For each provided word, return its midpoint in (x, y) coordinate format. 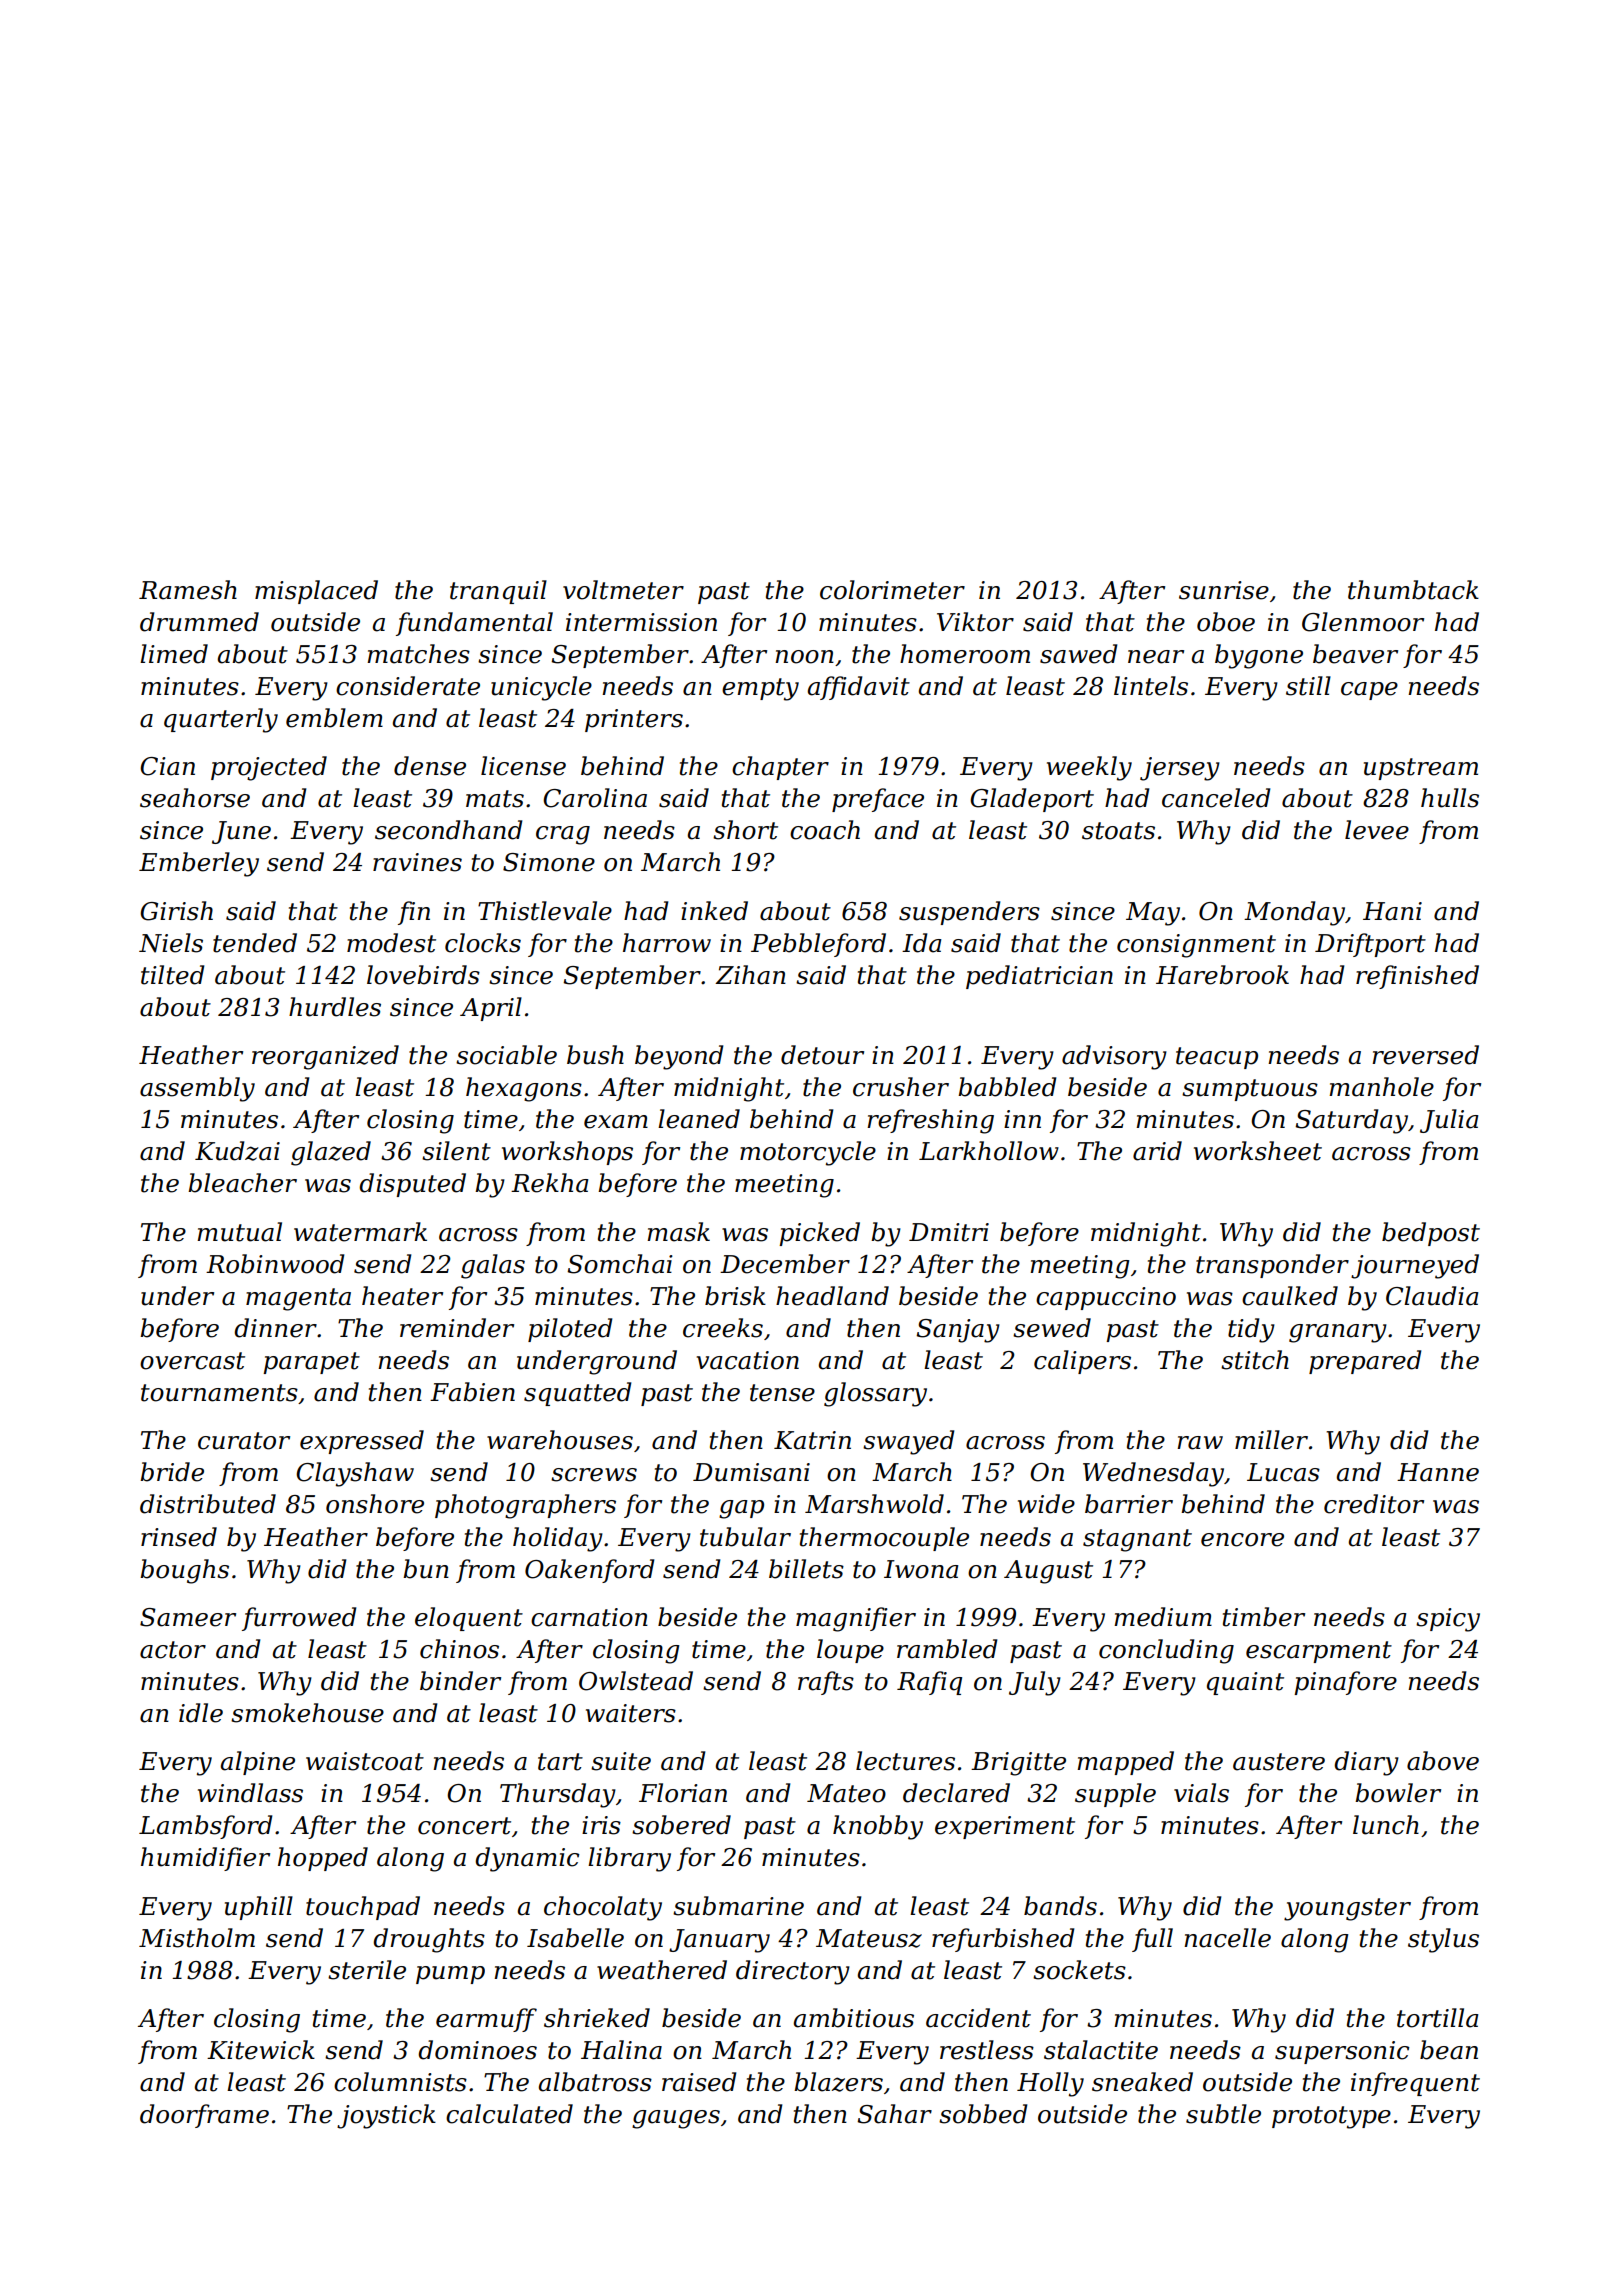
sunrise (1224, 590)
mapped (1125, 1763)
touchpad (363, 1908)
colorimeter (892, 590)
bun (426, 1569)
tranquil (498, 592)
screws (594, 1475)
